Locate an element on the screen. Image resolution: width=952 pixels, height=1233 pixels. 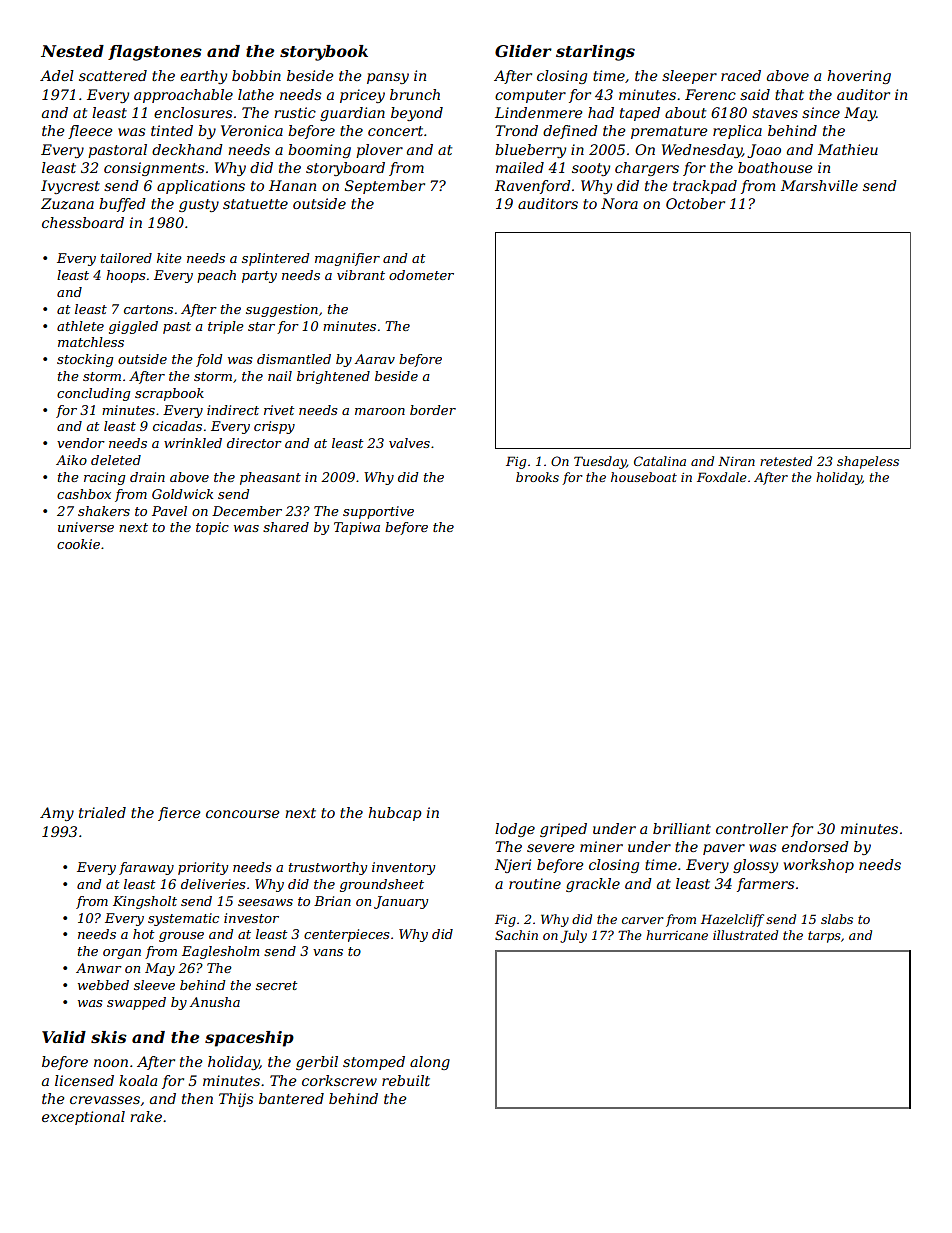
tinted is located at coordinates (172, 130).
